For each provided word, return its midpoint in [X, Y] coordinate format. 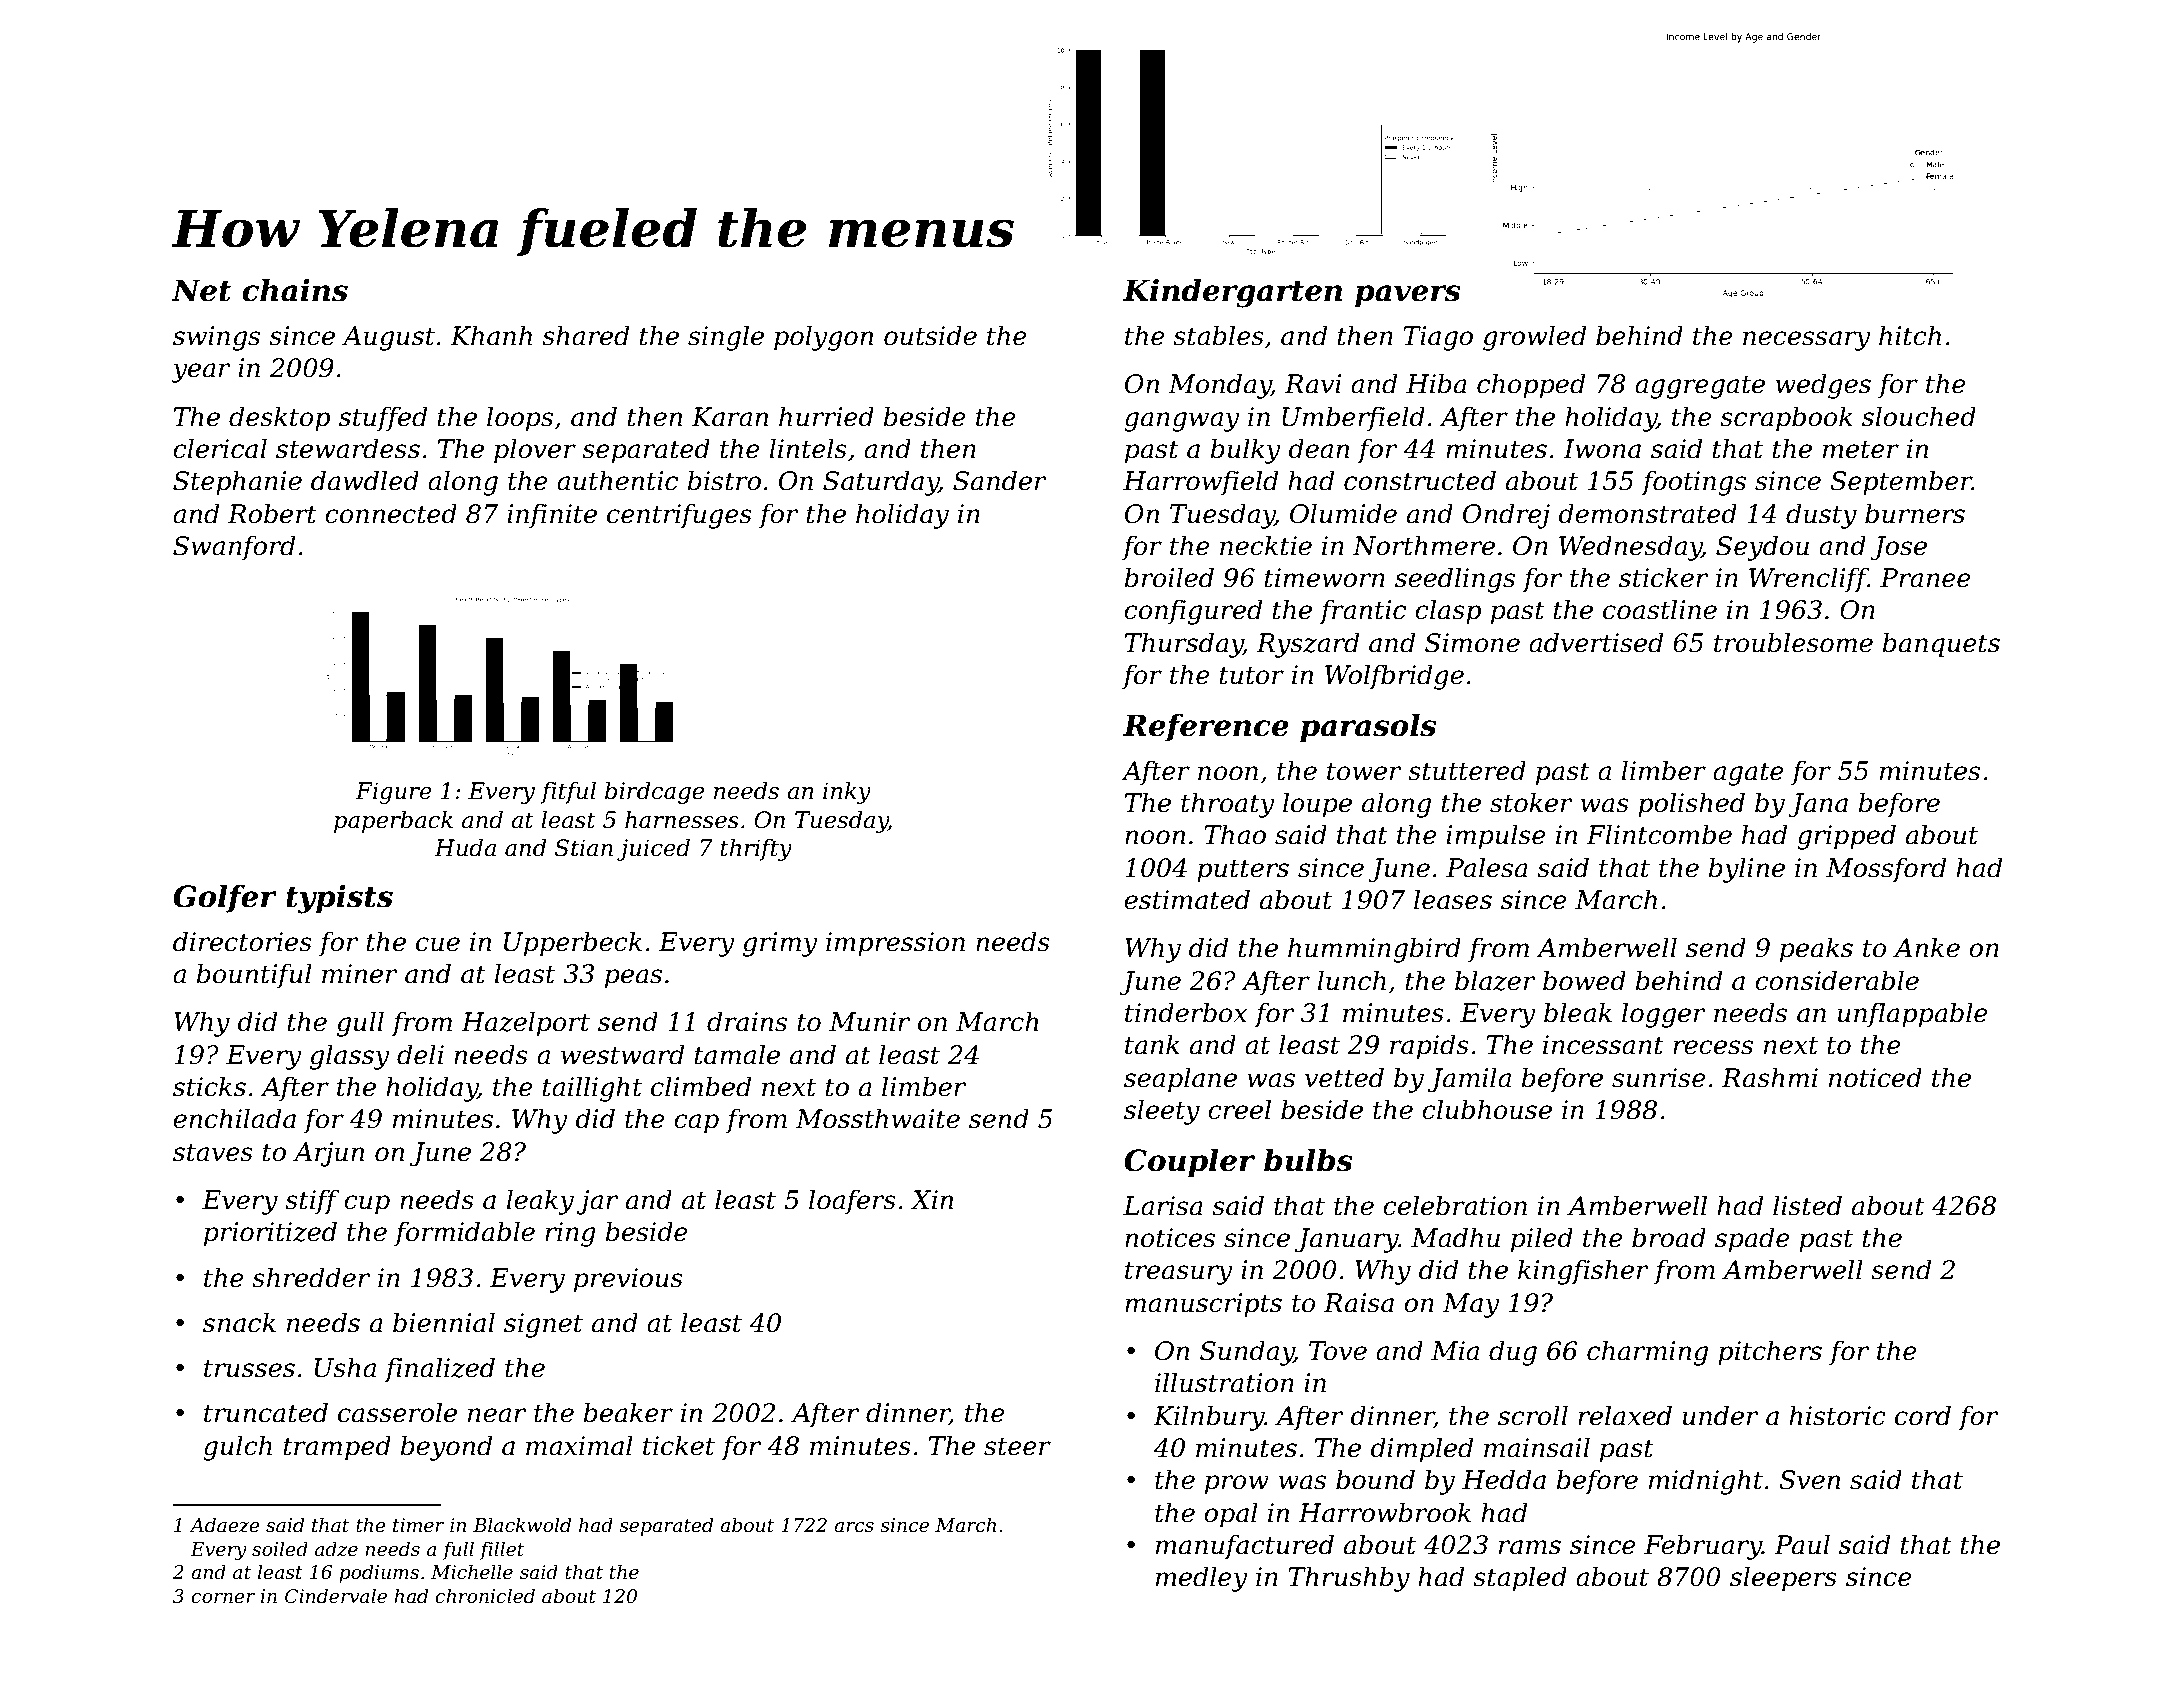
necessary [1807, 341]
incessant [1603, 1045]
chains [295, 290]
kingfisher [1583, 1272]
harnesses [682, 820]
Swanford [234, 548]
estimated [1187, 899]
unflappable [1913, 1015]
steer [1017, 1446]
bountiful [254, 976]
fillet [501, 1550]
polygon [823, 338]
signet [543, 1325]
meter [1861, 449]
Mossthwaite [878, 1118]
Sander [1000, 480]
